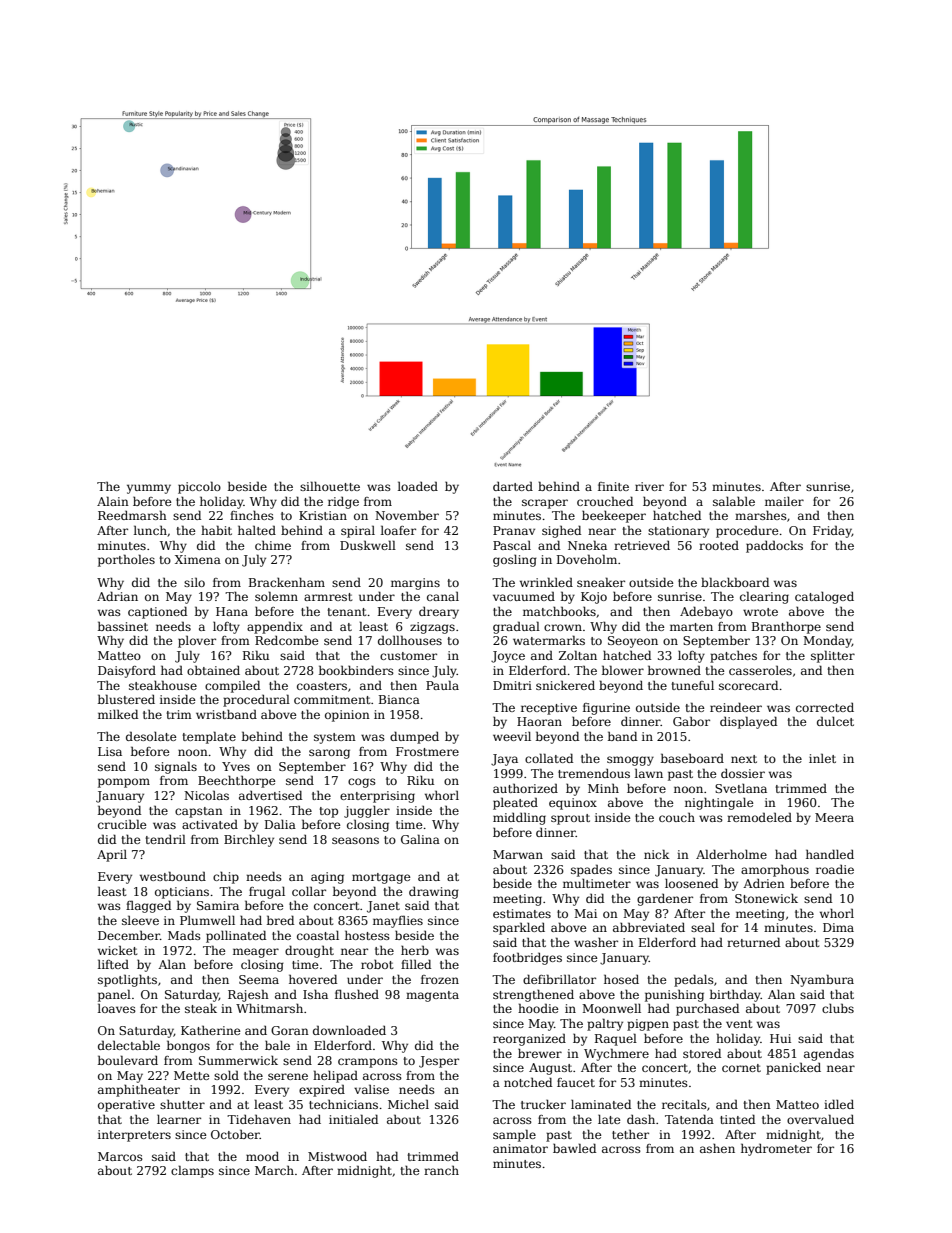  Describe the element at coordinates (192, 1171) in the screenshot. I see `clamps` at that location.
